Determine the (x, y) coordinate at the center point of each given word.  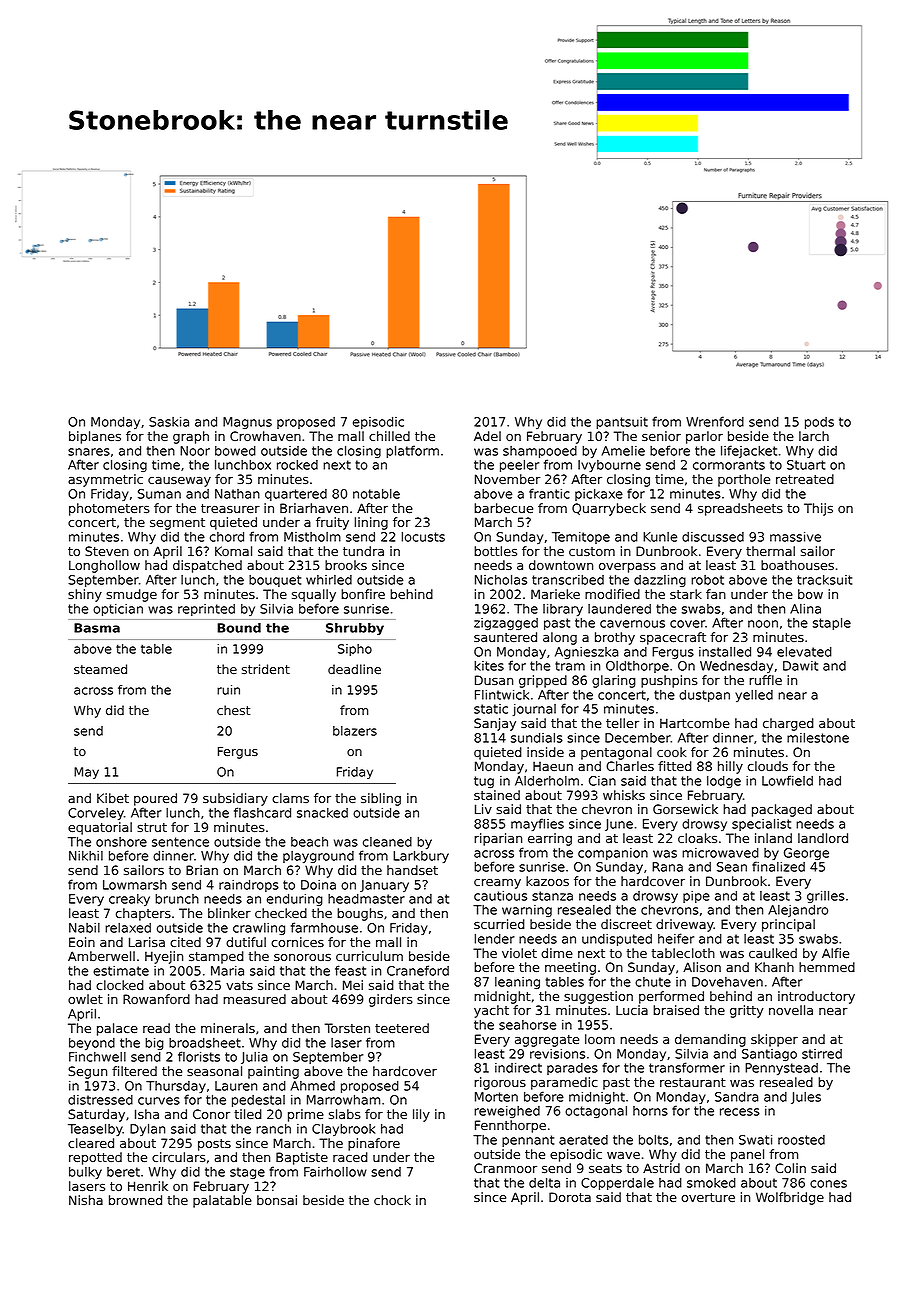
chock (392, 1200)
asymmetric (105, 480)
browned (135, 1200)
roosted (801, 1140)
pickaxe (599, 495)
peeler (519, 466)
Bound (239, 628)
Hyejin (164, 957)
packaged (782, 810)
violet (519, 953)
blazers (355, 731)
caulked (773, 953)
